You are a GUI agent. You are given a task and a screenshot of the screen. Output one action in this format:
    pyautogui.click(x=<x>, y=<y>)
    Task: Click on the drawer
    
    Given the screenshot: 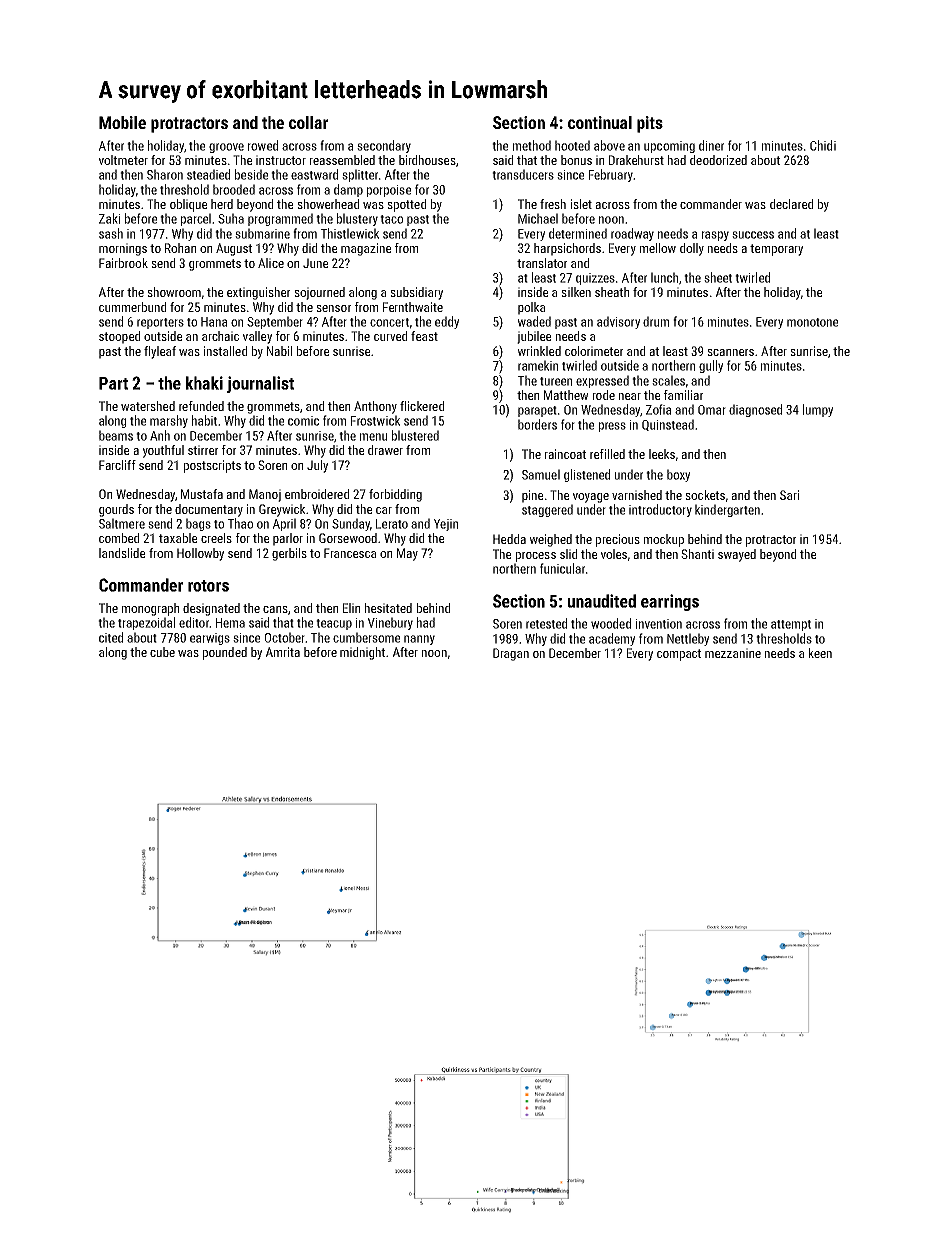 What is the action you would take?
    pyautogui.click(x=385, y=450)
